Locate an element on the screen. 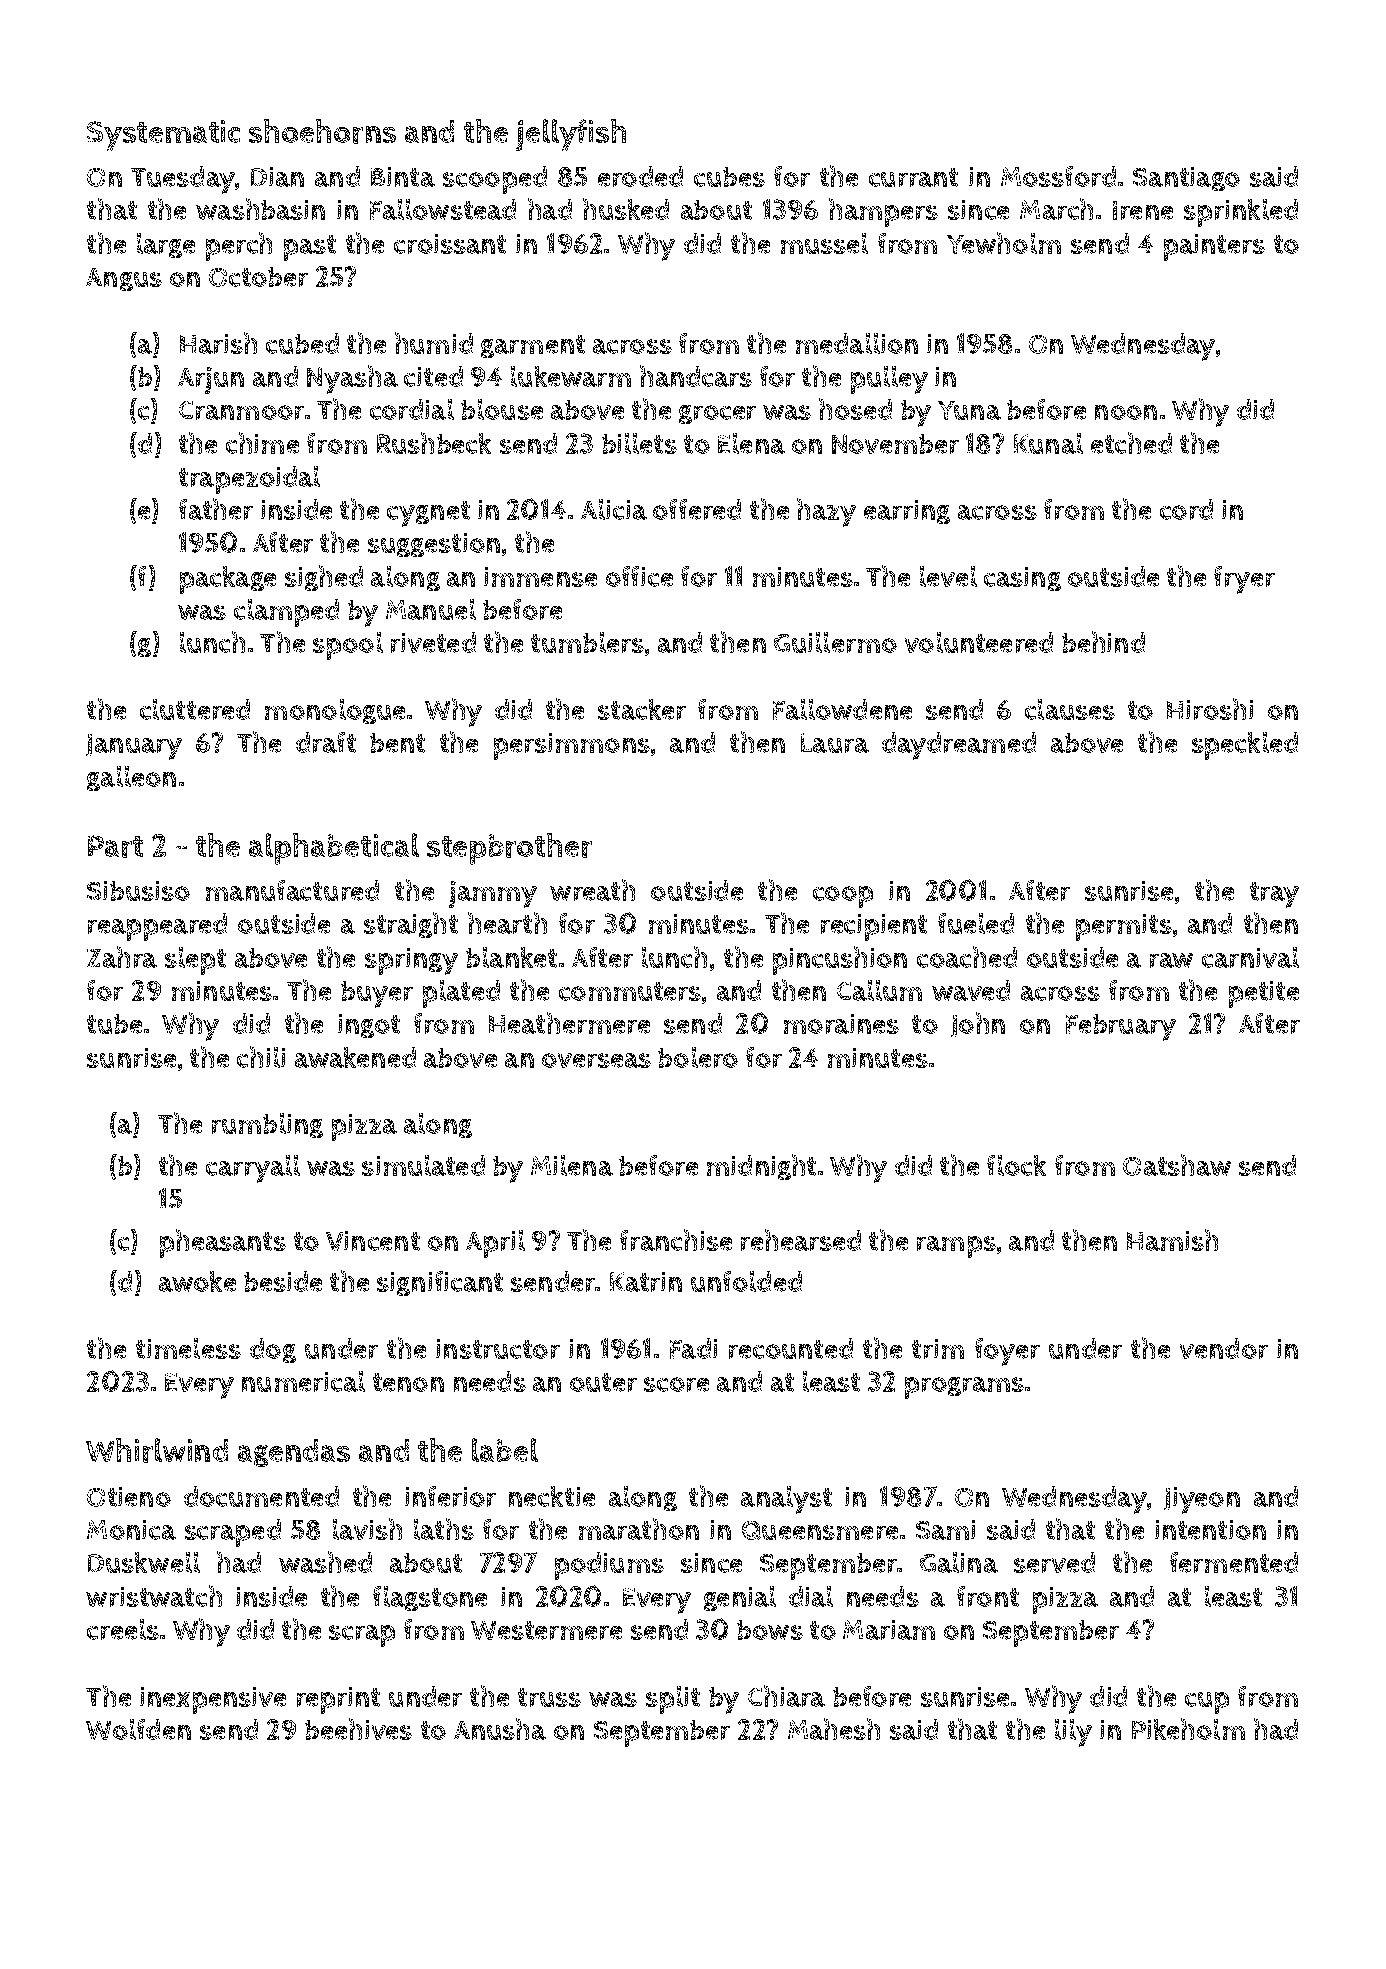  John is located at coordinates (978, 1024).
